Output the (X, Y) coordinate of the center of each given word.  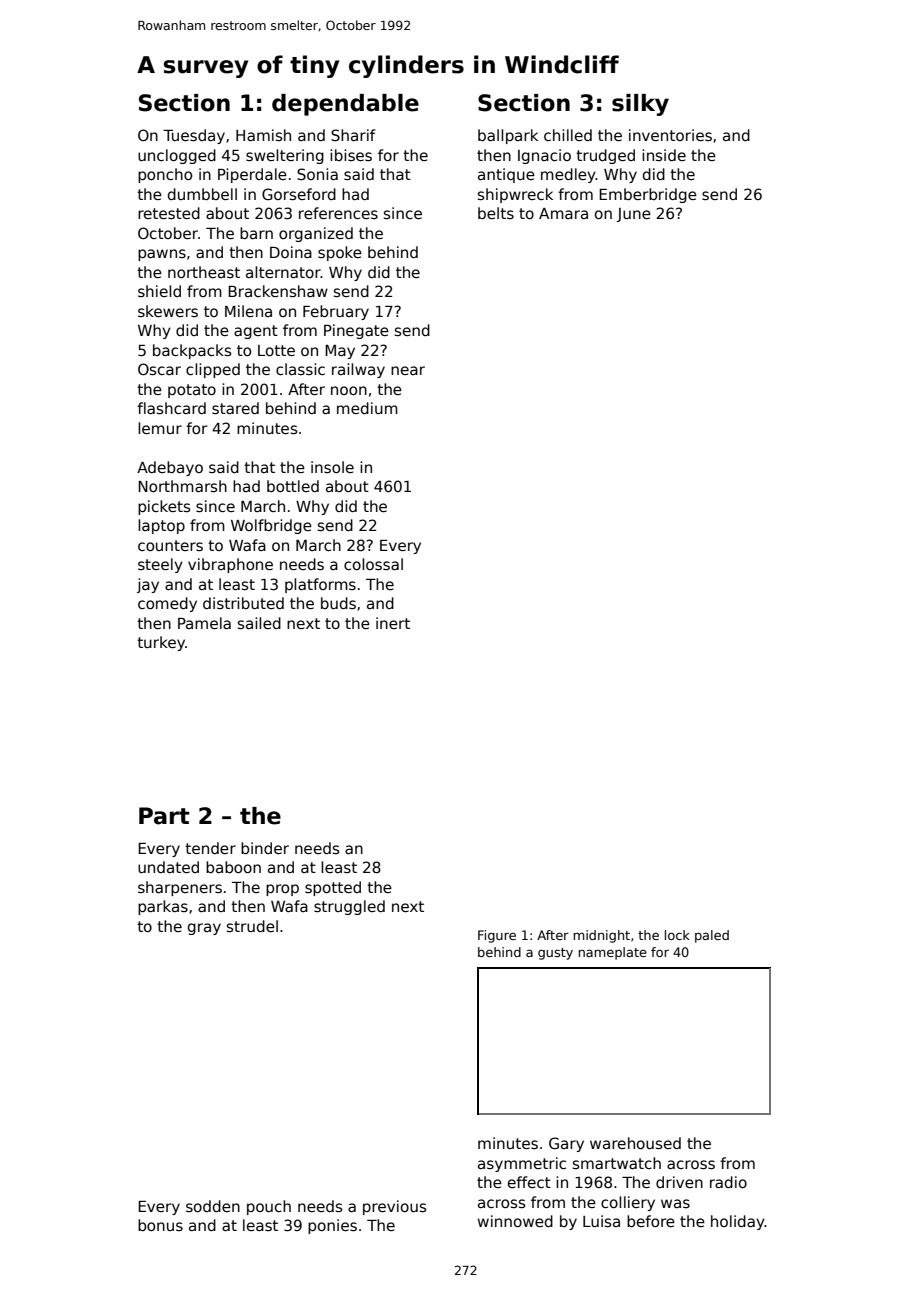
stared (235, 408)
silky (640, 105)
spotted (333, 888)
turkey (161, 643)
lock (677, 935)
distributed (243, 603)
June (634, 215)
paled (712, 936)
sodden (213, 1206)
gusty (555, 954)
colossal (373, 564)
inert (393, 623)
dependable (345, 105)
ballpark (508, 136)
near (408, 370)
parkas (163, 907)
